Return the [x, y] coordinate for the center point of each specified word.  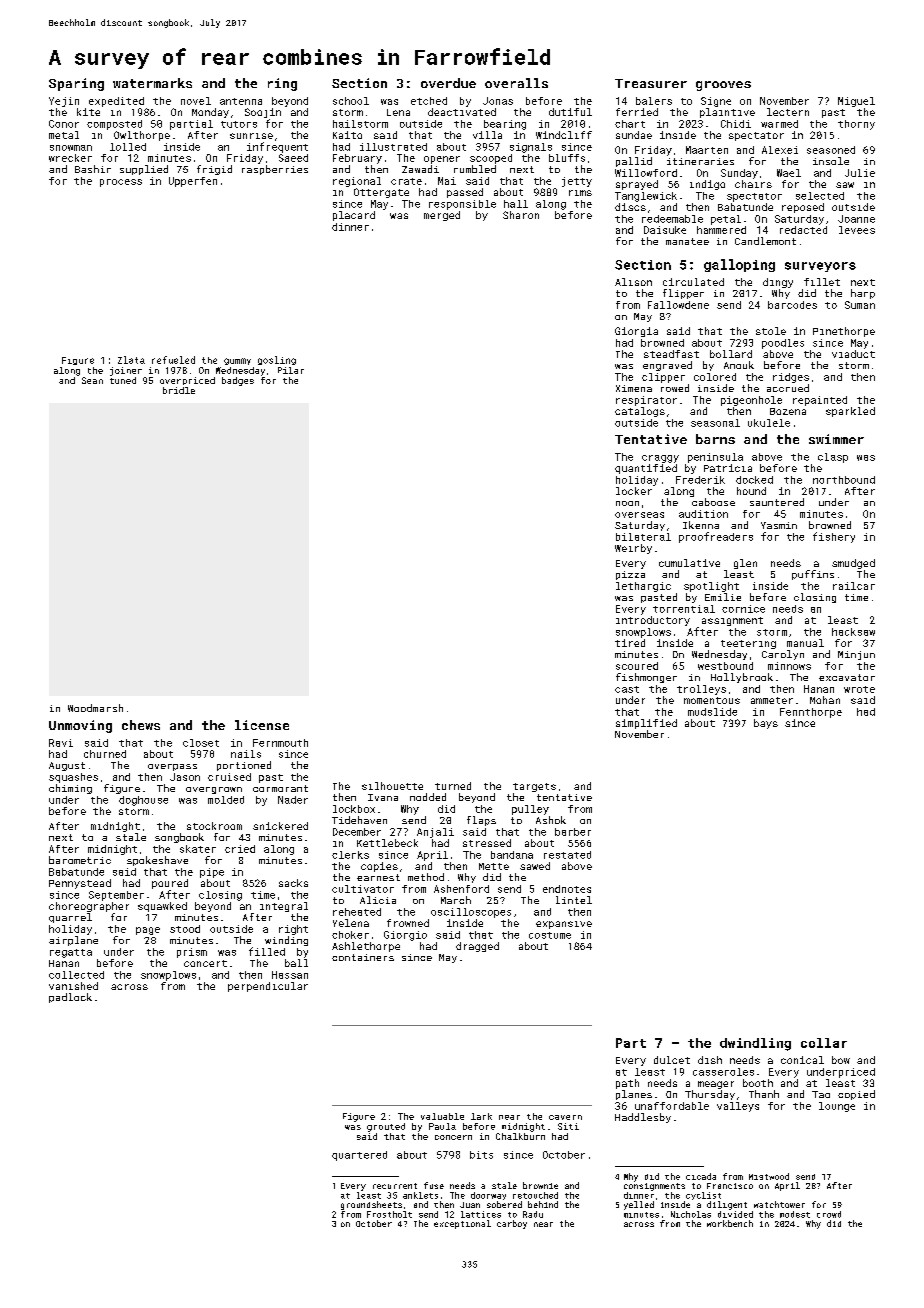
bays [766, 724]
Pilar [291, 370]
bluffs [567, 158]
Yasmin [779, 525]
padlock [70, 998]
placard [354, 216]
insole [831, 161]
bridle [179, 390]
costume [550, 935]
